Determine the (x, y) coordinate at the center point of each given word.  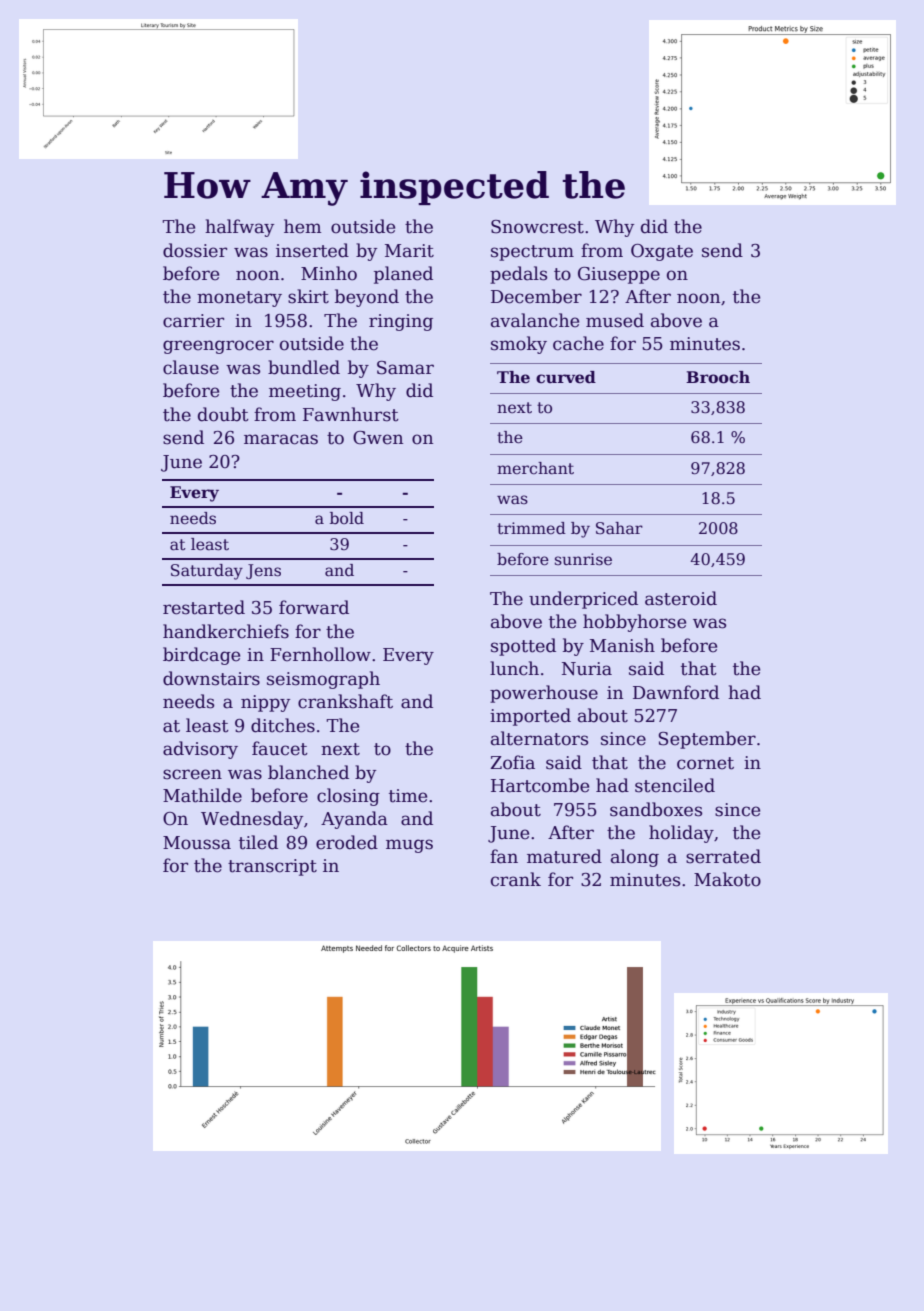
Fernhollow (320, 654)
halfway (239, 228)
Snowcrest (537, 227)
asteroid (681, 598)
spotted (523, 647)
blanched (308, 772)
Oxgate (662, 252)
